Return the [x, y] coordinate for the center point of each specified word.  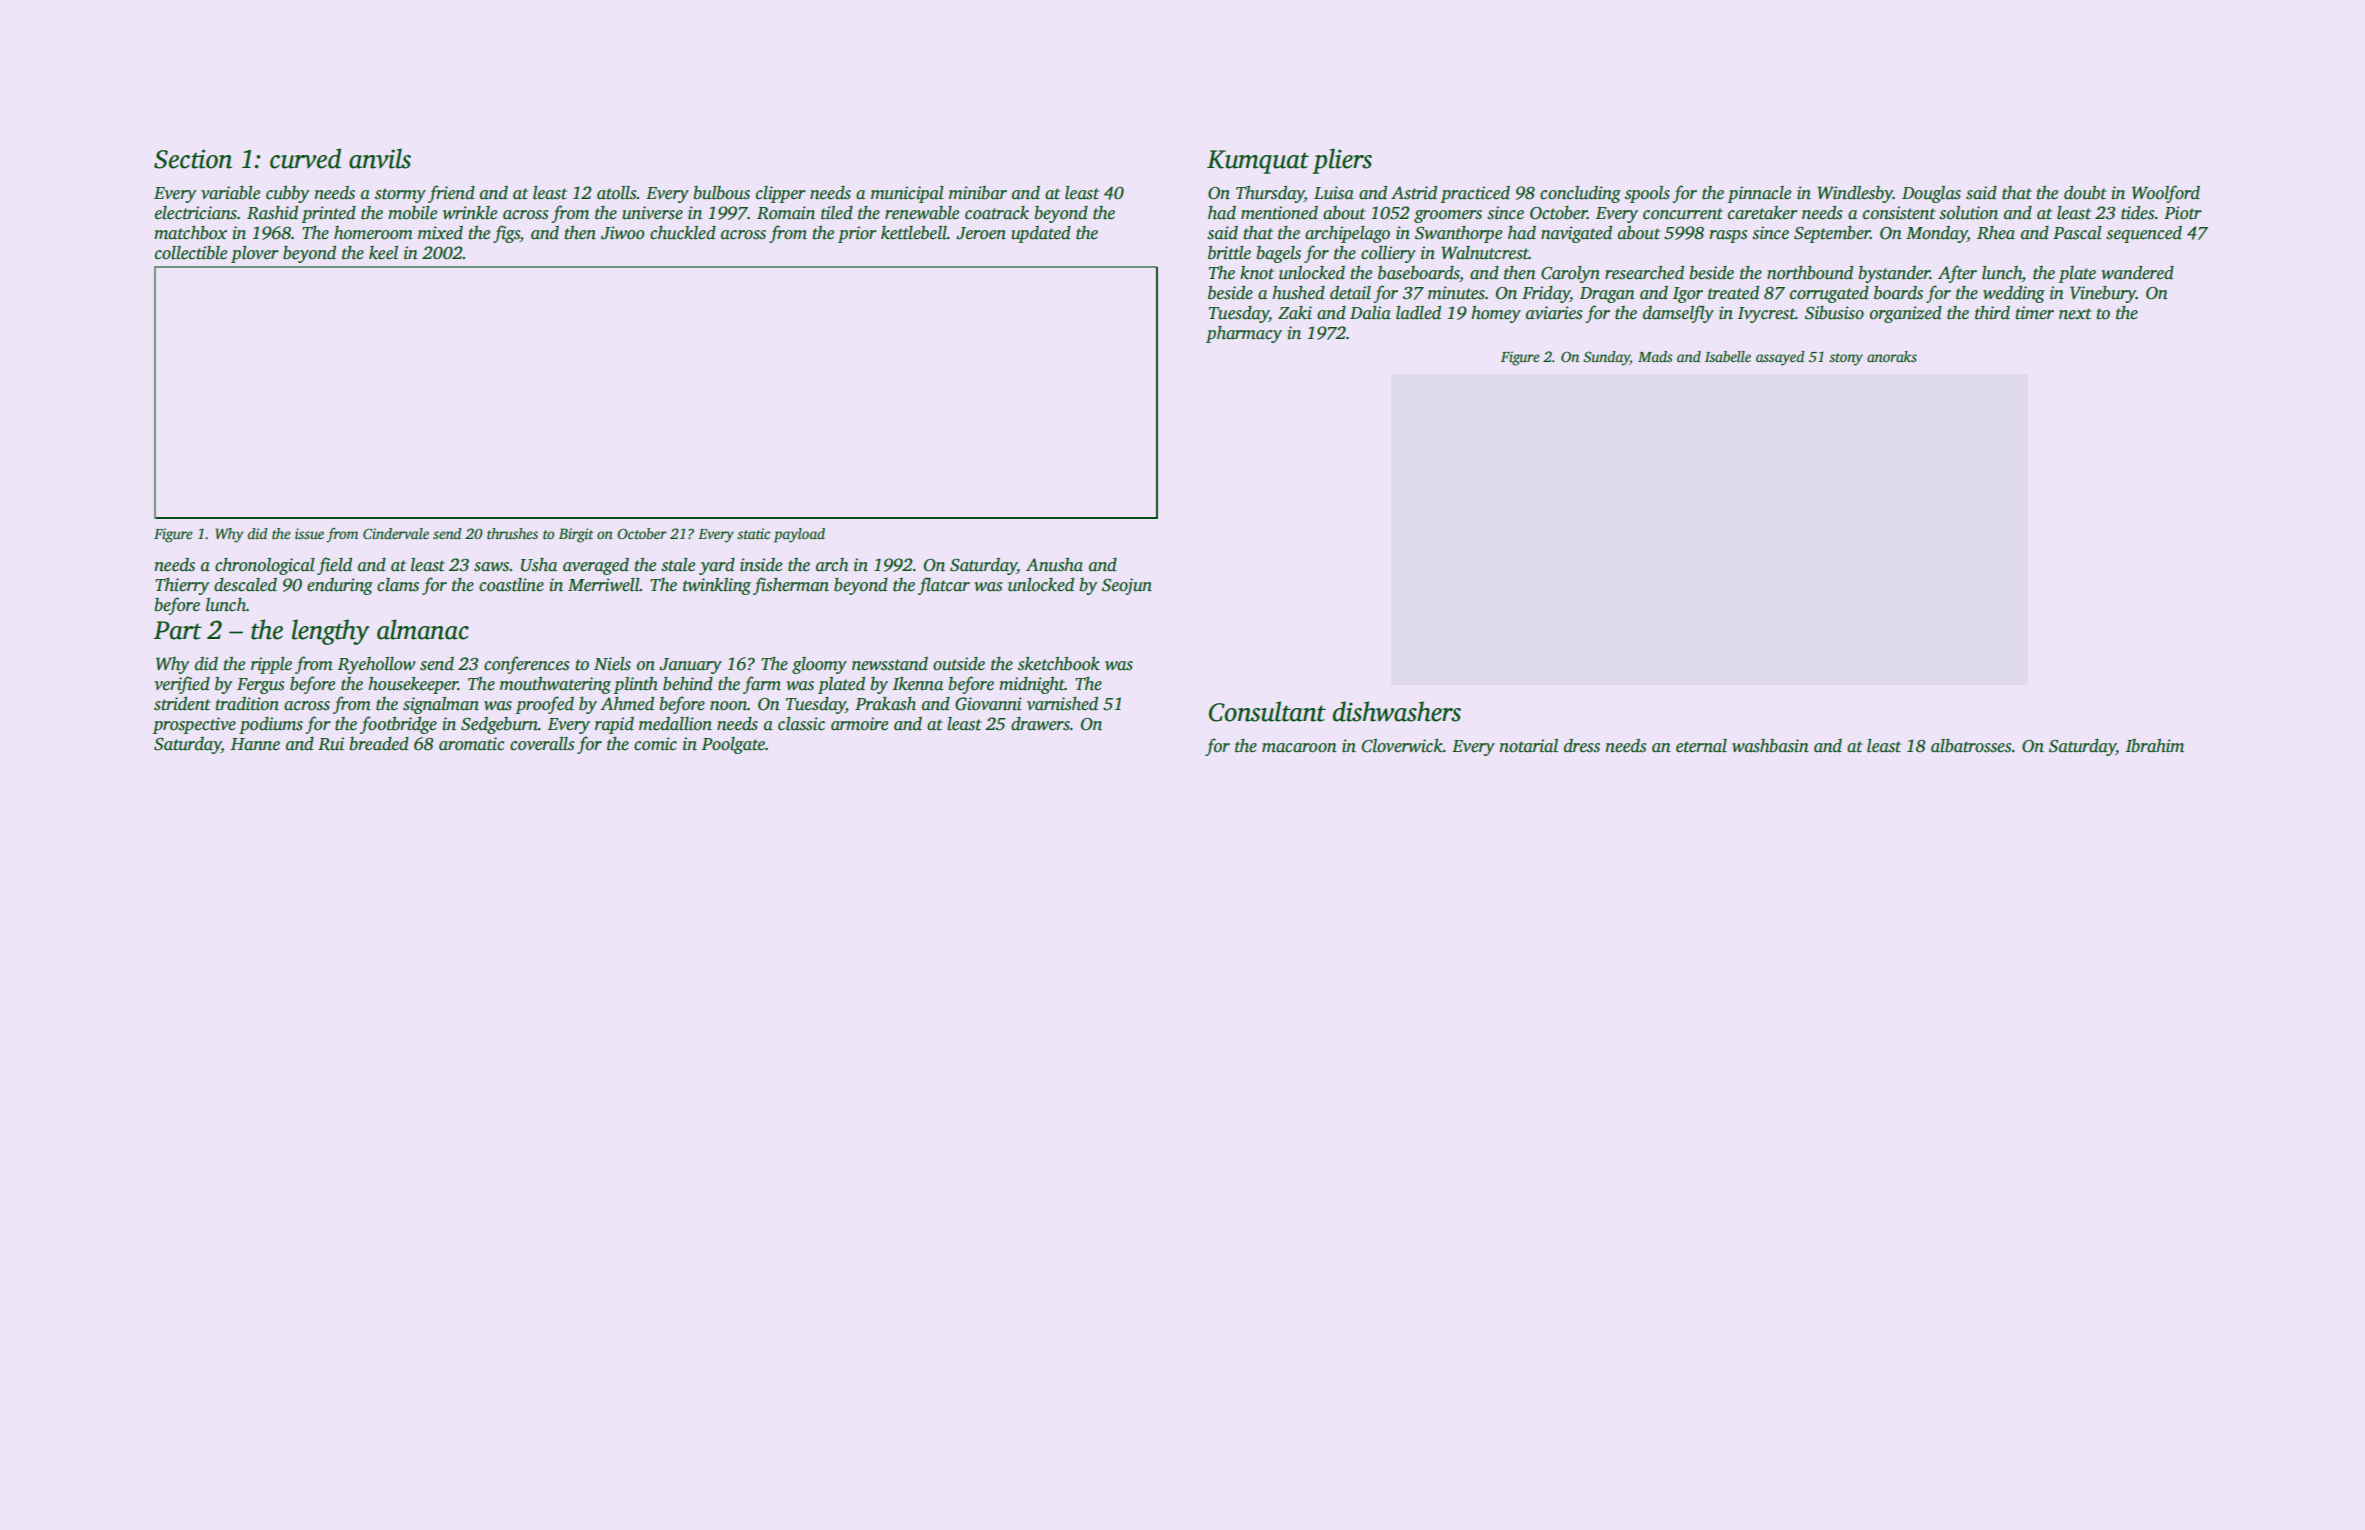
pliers [1342, 161]
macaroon [1299, 748]
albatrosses [1971, 746]
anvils [380, 158]
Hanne [255, 744]
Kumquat [1258, 162]
